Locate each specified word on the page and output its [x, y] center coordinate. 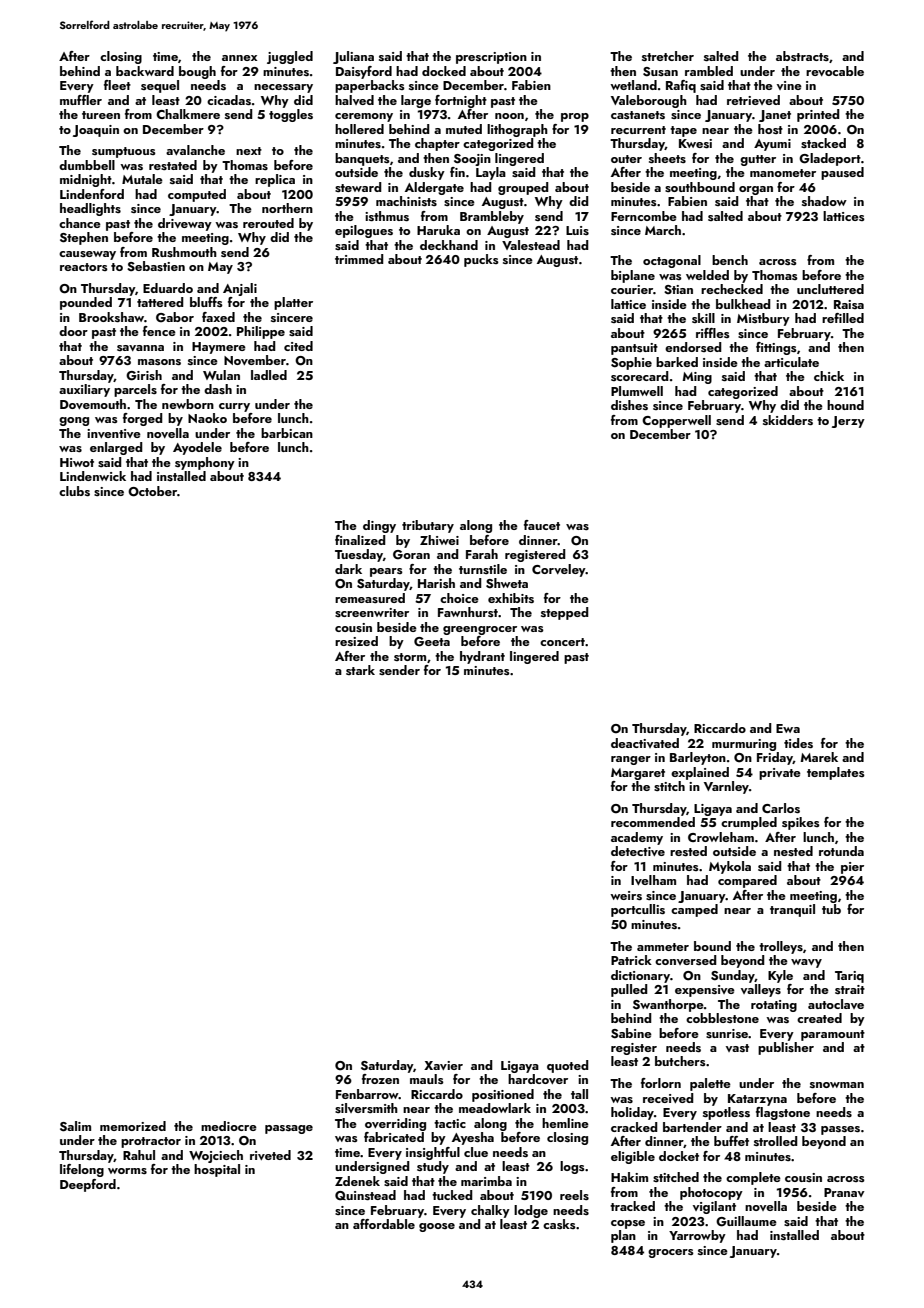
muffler [81, 100]
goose [437, 1227]
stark [360, 670]
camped [694, 910]
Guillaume [746, 1221]
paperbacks [370, 86]
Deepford [88, 1185]
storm [410, 657]
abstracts [802, 56]
